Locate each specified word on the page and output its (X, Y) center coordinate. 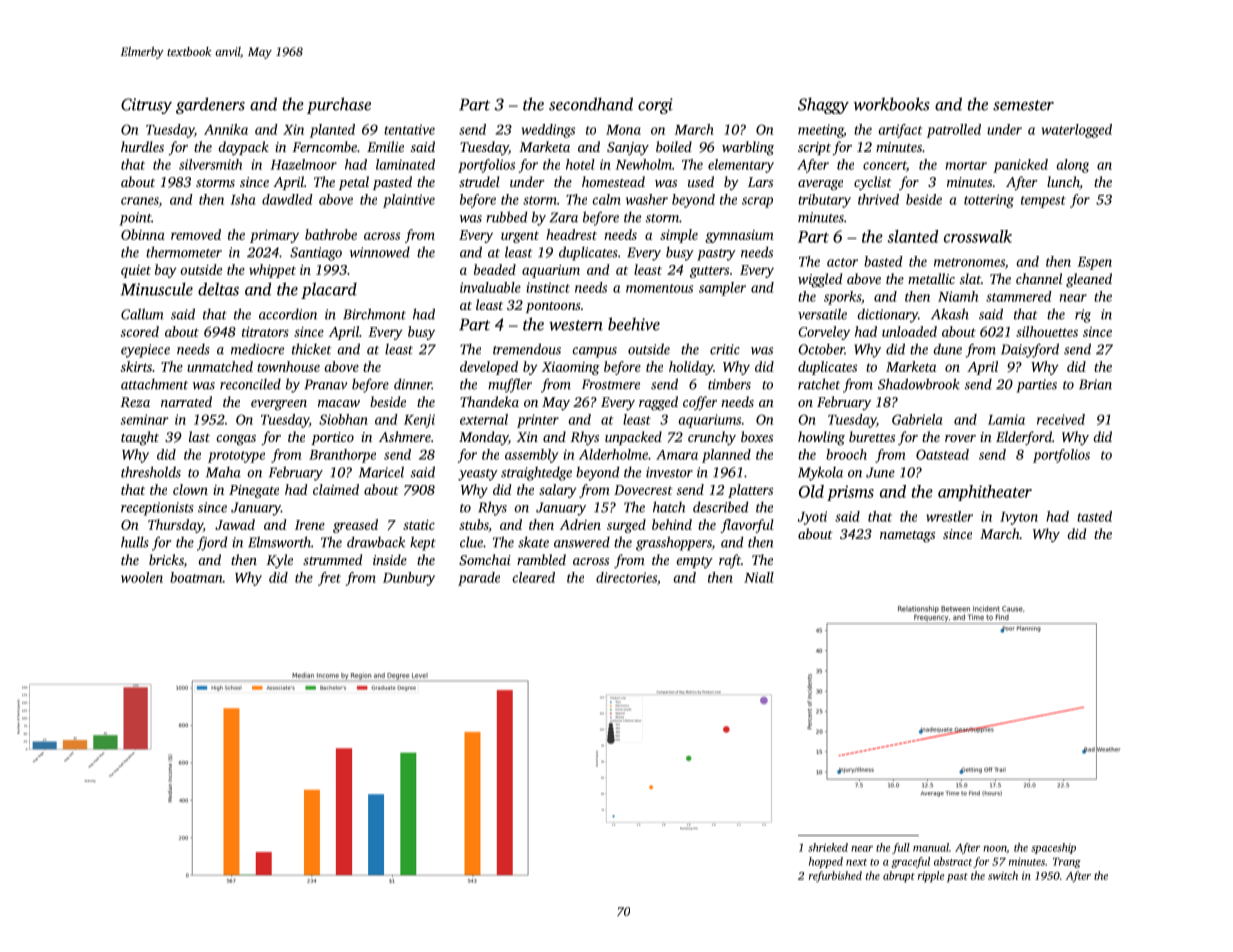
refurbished (835, 876)
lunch (1063, 183)
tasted (1094, 516)
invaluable (490, 287)
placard (329, 290)
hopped (826, 862)
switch (1003, 875)
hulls (135, 542)
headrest (571, 234)
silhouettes (1047, 331)
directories (626, 577)
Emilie (385, 146)
